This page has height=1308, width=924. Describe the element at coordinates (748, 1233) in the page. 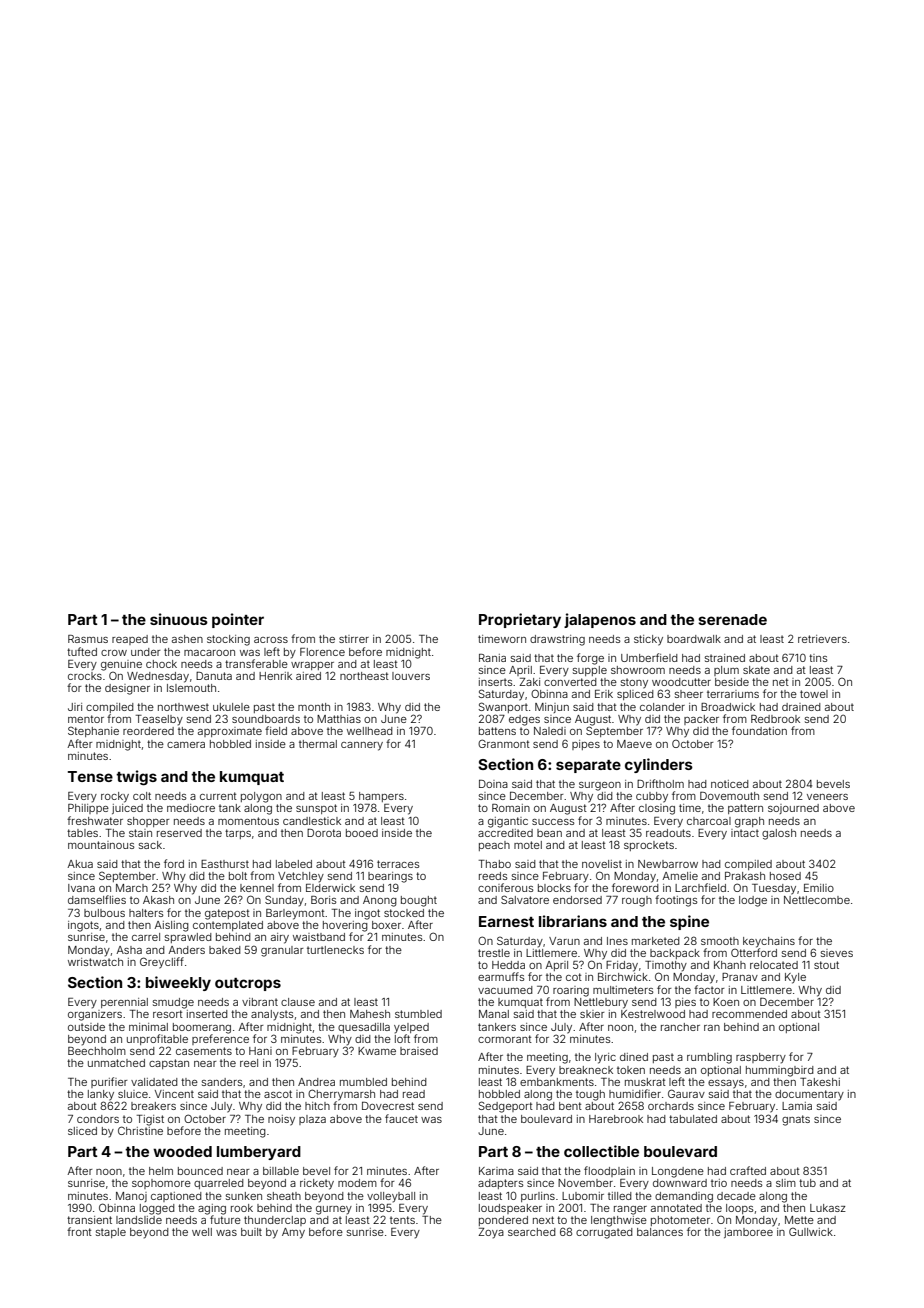

I see `jamboree` at that location.
